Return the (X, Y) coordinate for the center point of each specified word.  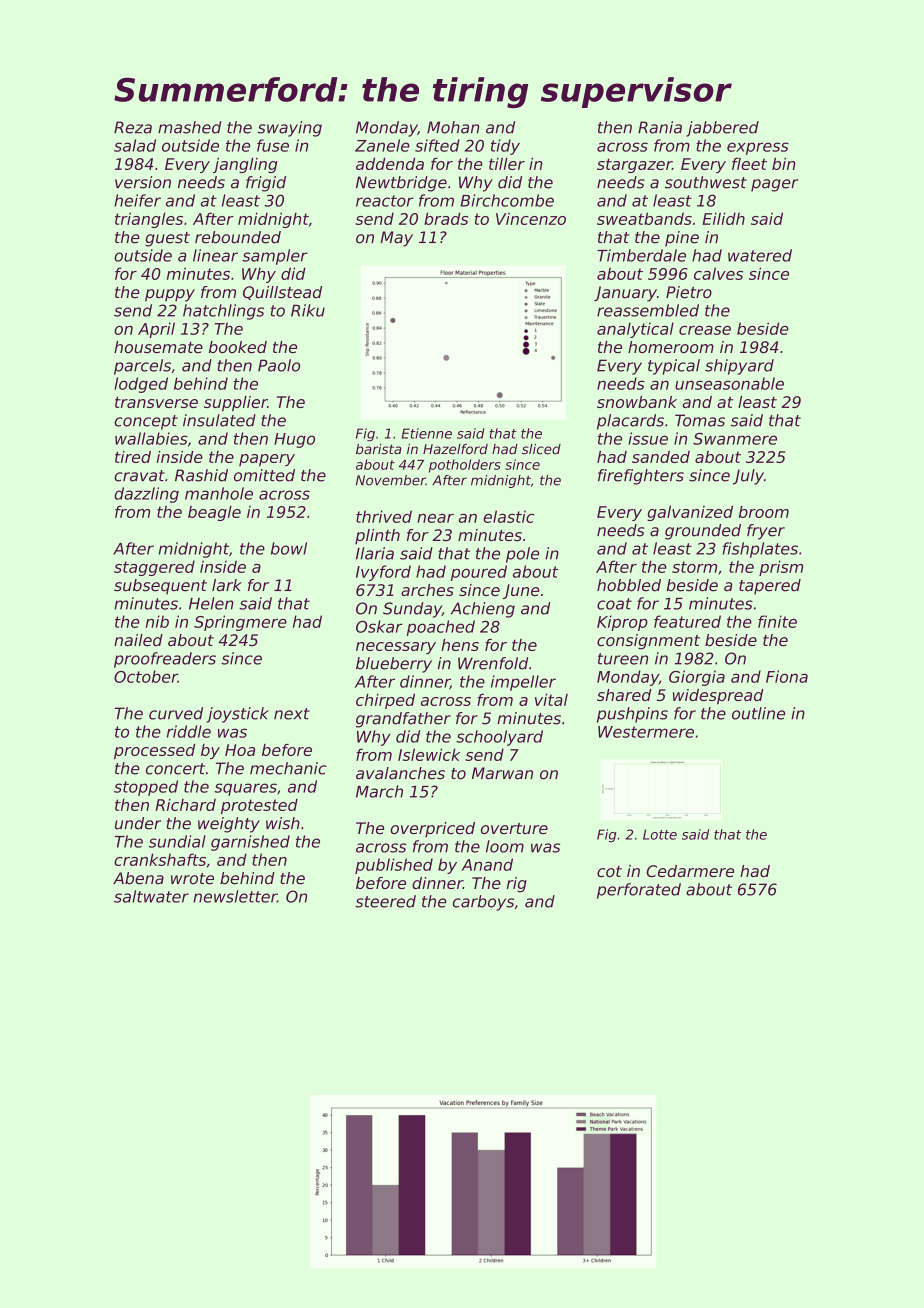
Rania (660, 127)
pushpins (632, 715)
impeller (523, 683)
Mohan (453, 127)
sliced (541, 449)
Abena (138, 878)
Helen (211, 603)
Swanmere (735, 439)
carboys (483, 903)
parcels (142, 367)
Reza (133, 127)
